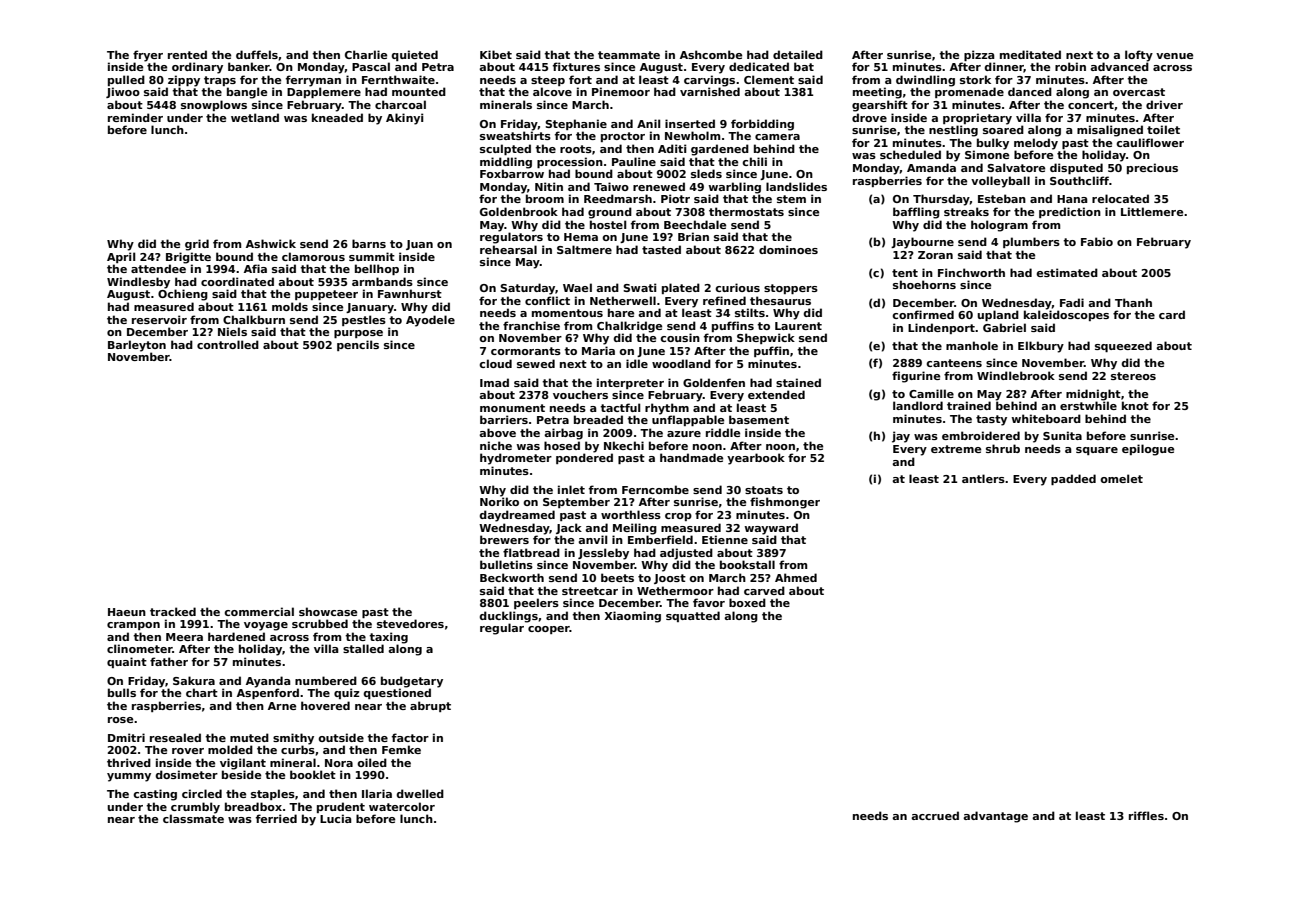 Image resolution: width=1308 pixels, height=924 pixels. What do you see at coordinates (983, 478) in the screenshot?
I see `antlers` at bounding box center [983, 478].
